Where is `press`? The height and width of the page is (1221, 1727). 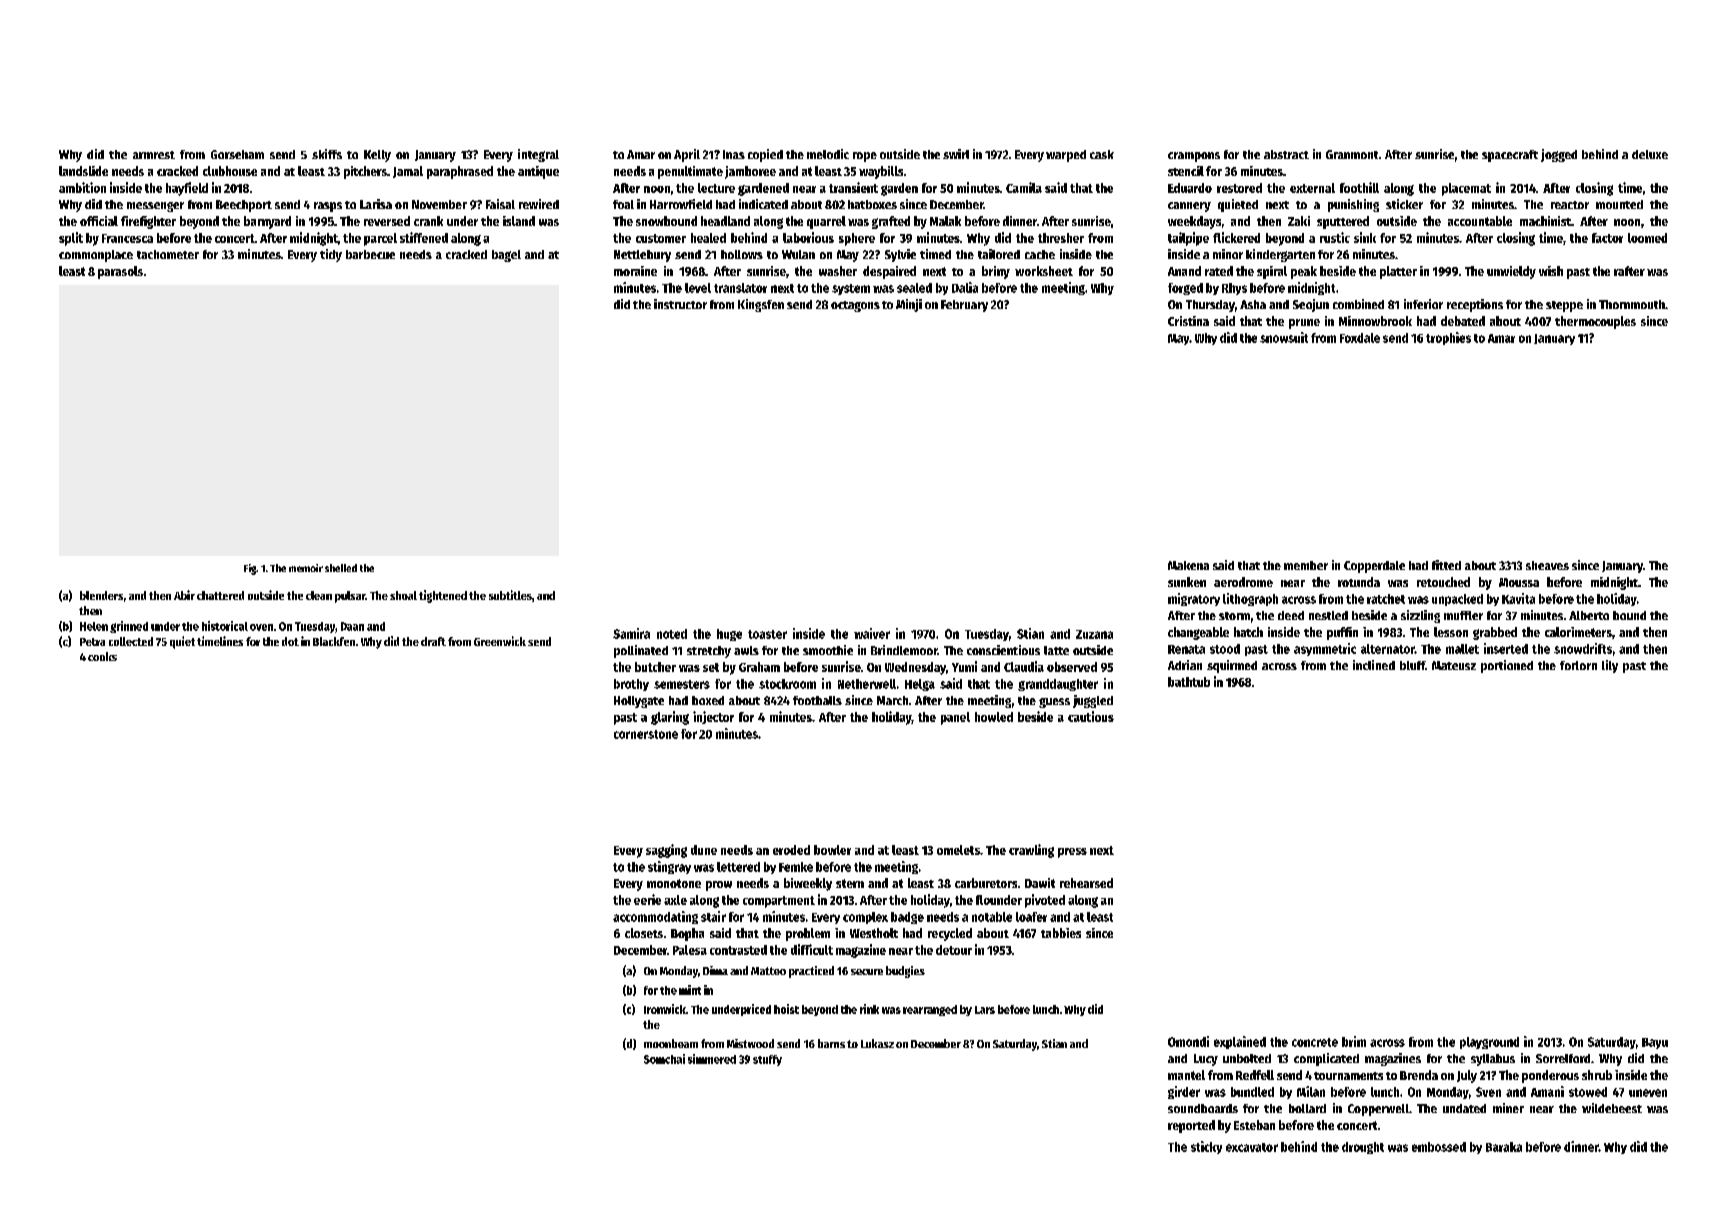
press is located at coordinates (1072, 853).
